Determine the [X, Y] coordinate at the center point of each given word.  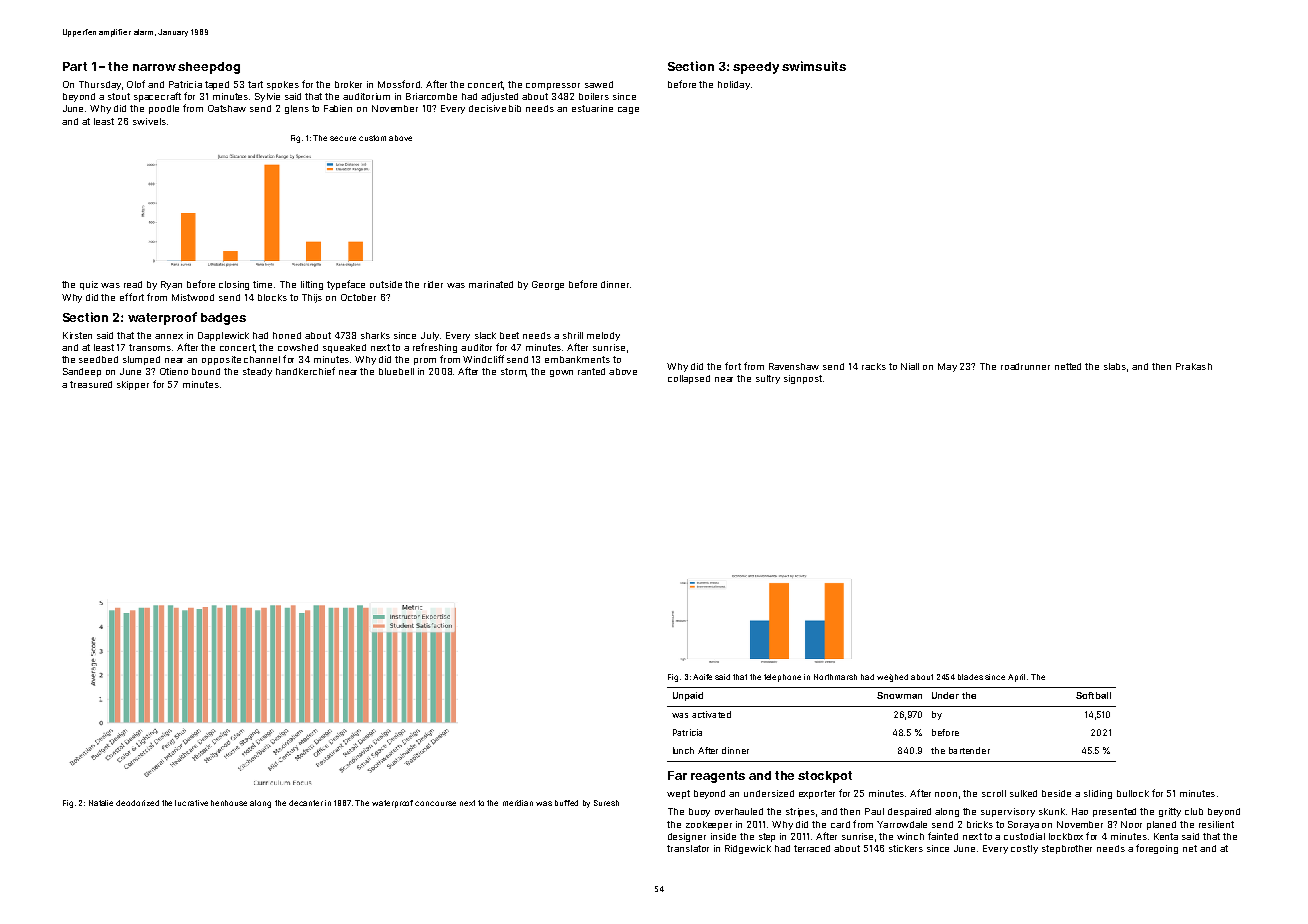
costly [1024, 849]
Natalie [101, 803]
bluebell [396, 371]
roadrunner [1025, 366]
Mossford [399, 84]
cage [628, 110]
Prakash [1194, 366]
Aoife [702, 677]
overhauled [739, 811]
